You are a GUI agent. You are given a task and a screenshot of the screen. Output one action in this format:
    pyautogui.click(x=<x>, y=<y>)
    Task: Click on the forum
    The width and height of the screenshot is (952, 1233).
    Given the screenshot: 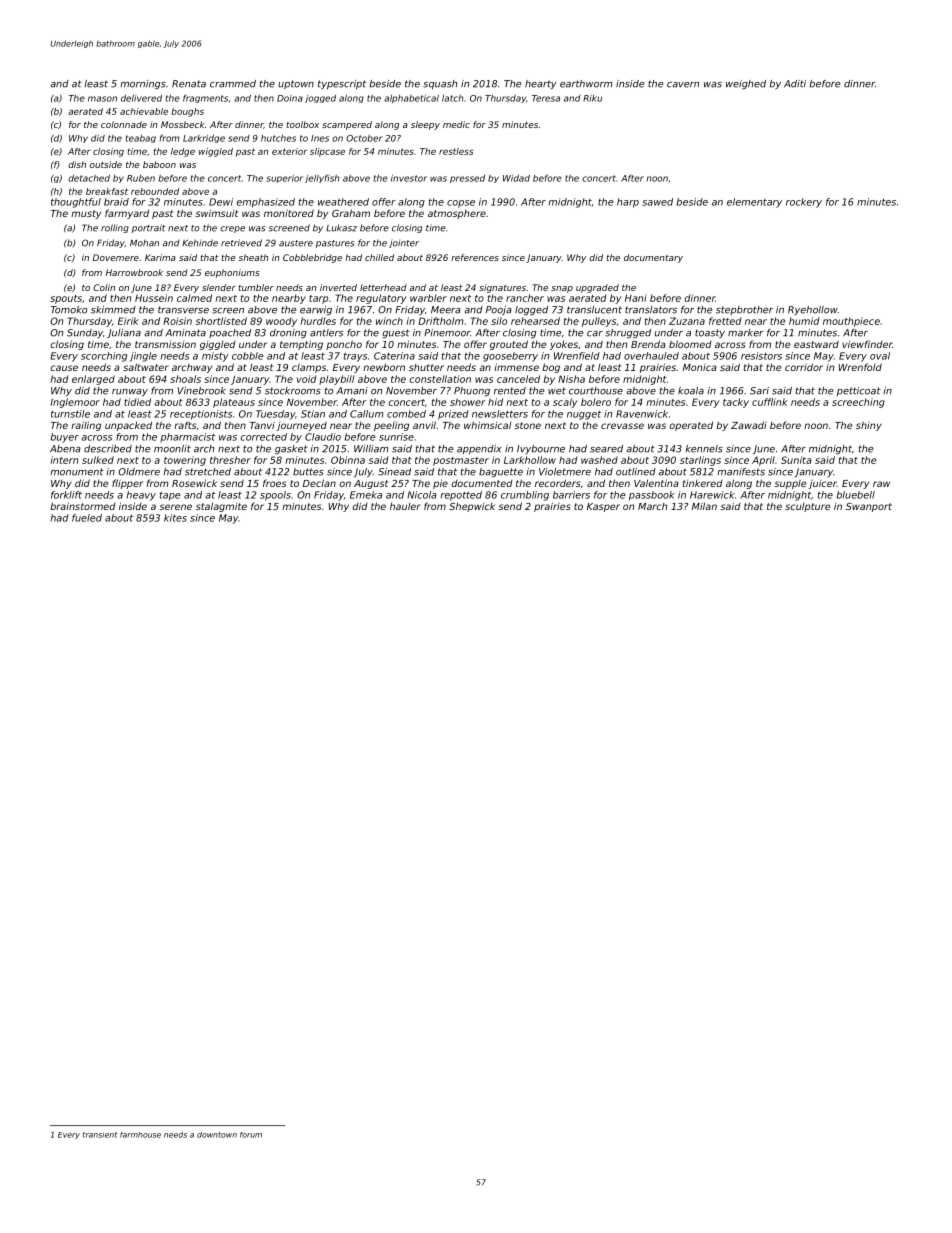 What is the action you would take?
    pyautogui.click(x=251, y=1135)
